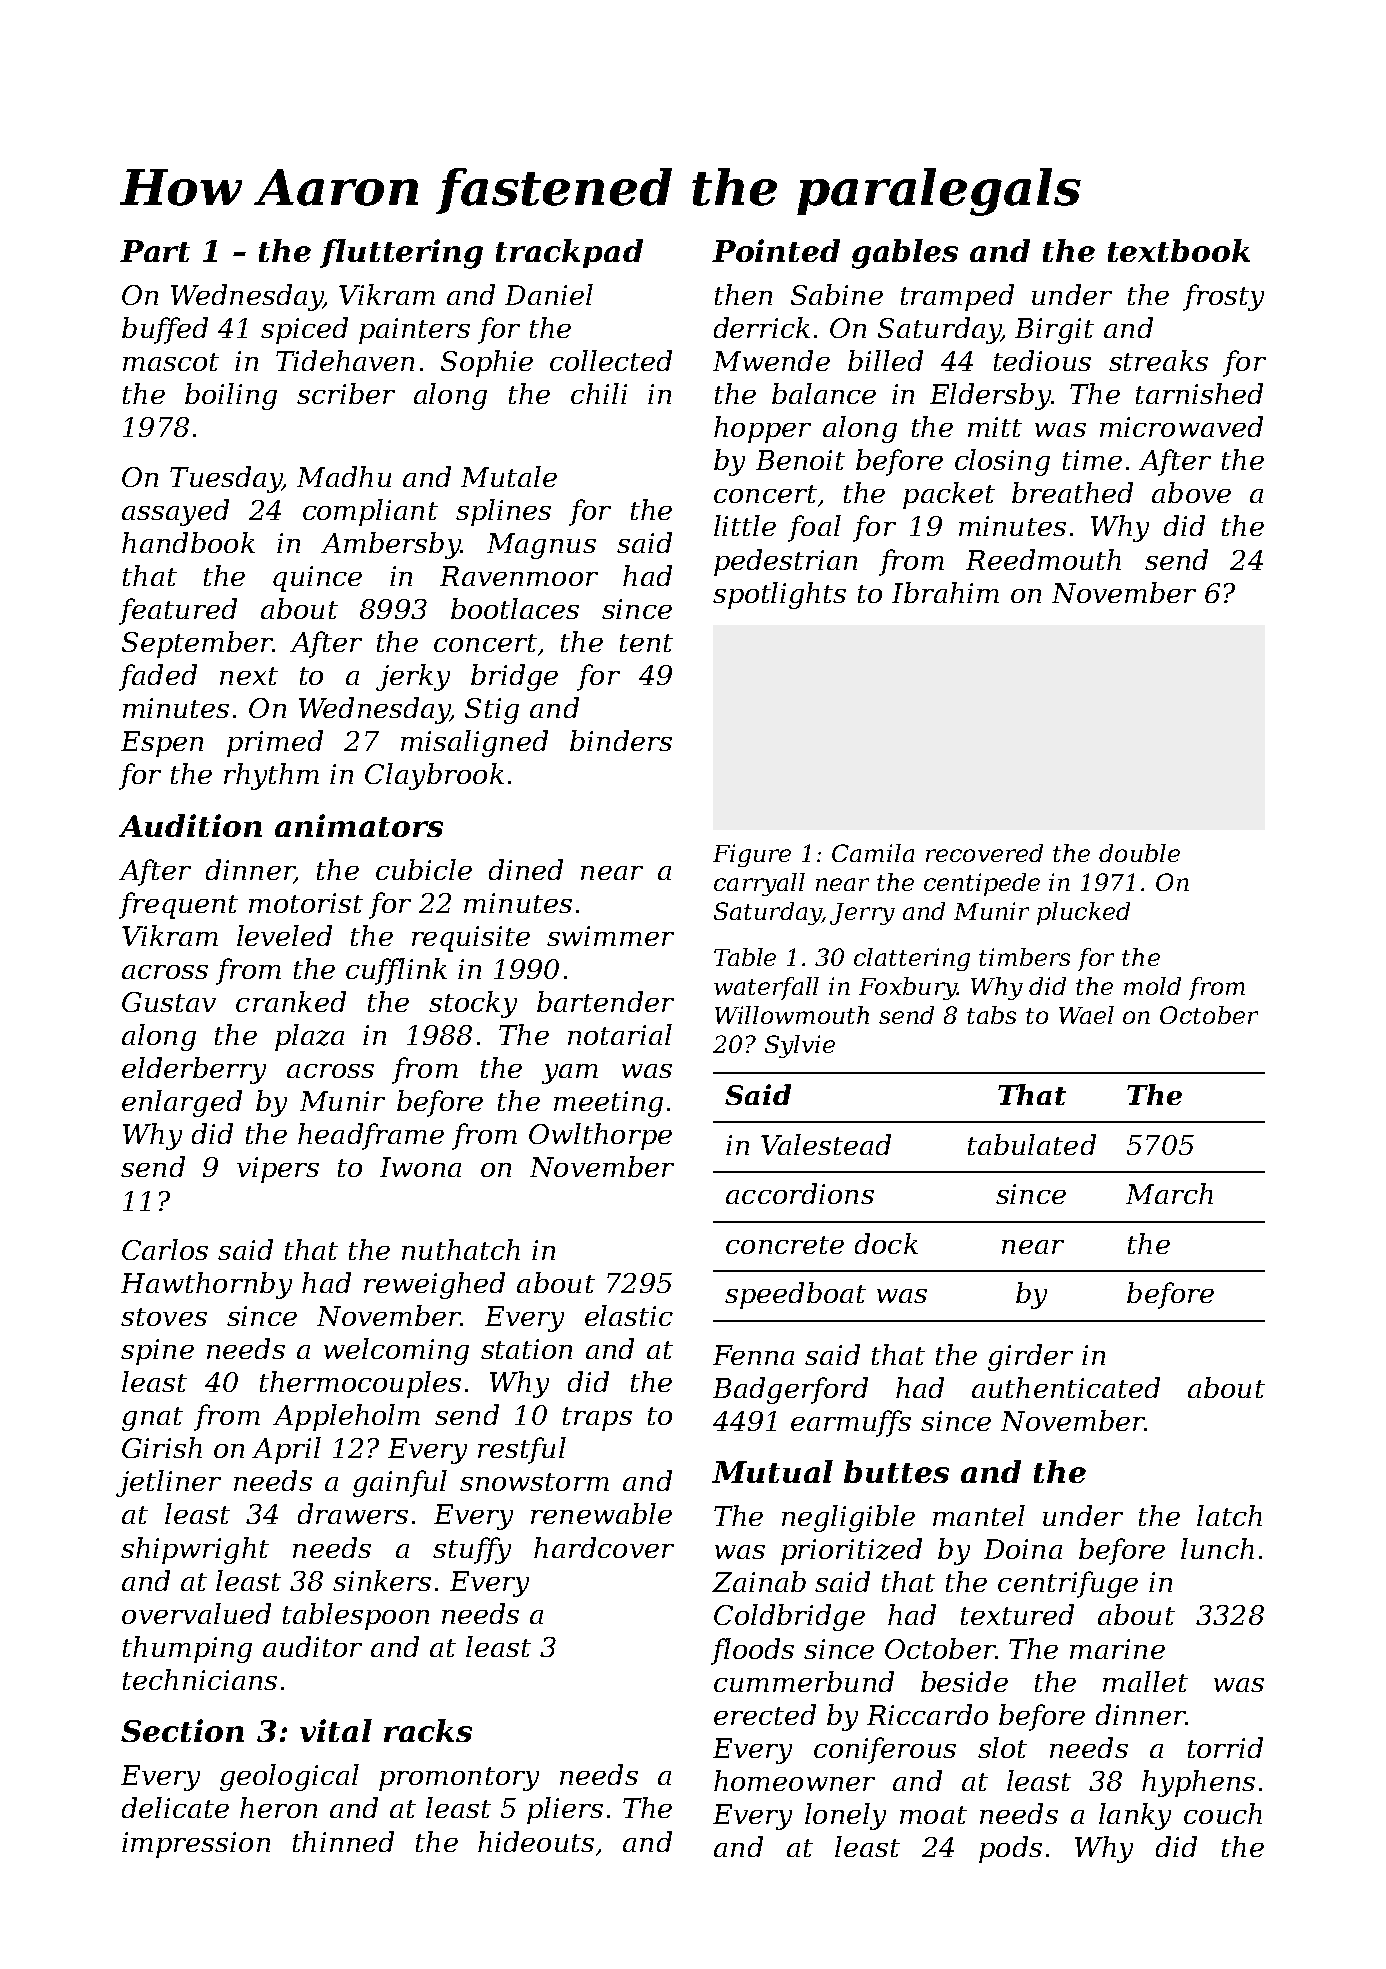 The height and width of the page is (1969, 1386). What do you see at coordinates (1179, 250) in the page?
I see `textbook` at bounding box center [1179, 250].
